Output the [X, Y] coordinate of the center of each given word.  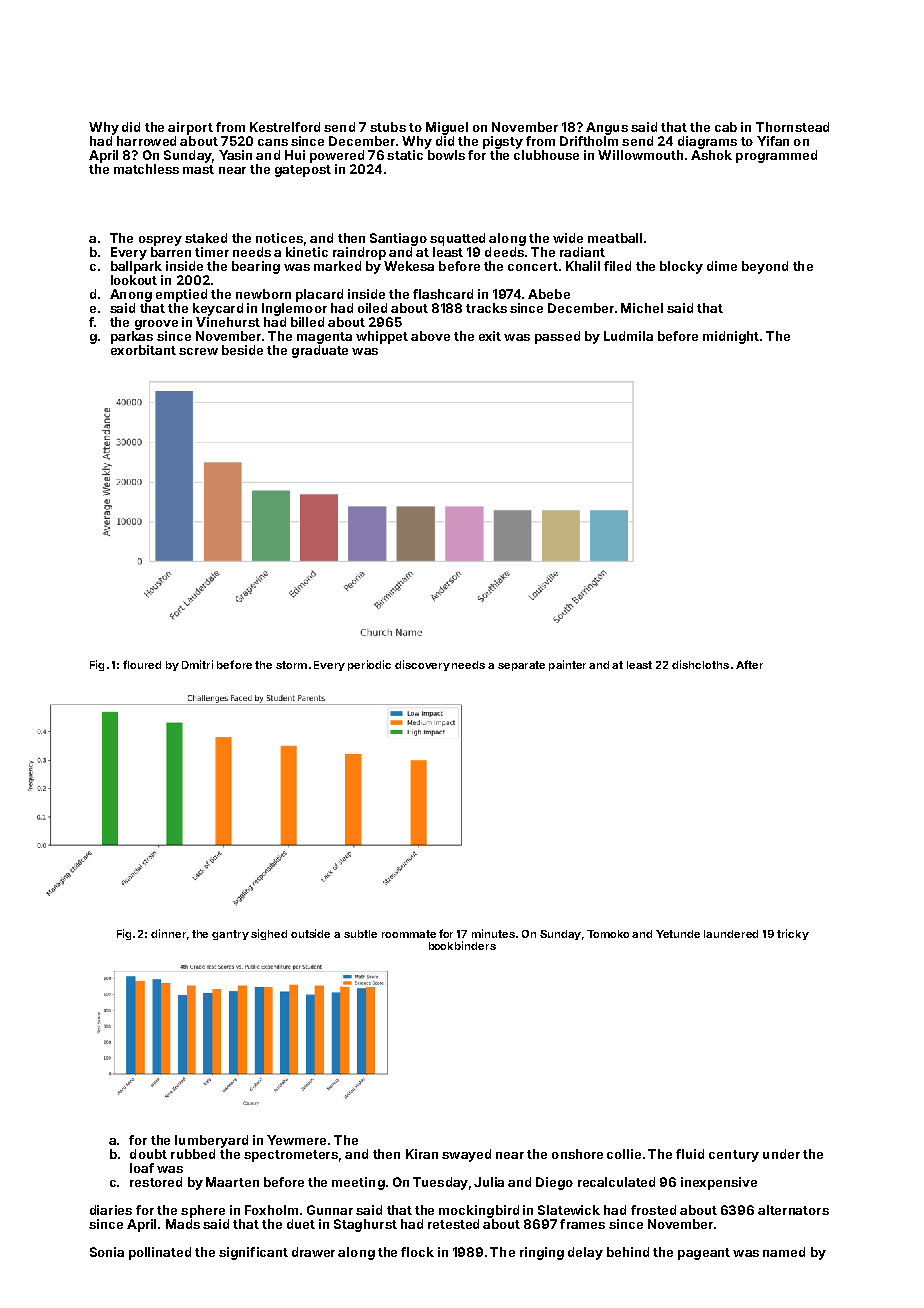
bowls [446, 155]
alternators [793, 1210]
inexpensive [719, 1183]
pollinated [160, 1253]
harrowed [146, 141]
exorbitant [143, 350]
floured [142, 664]
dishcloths [700, 664]
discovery [422, 665]
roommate [409, 934]
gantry [230, 935]
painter [567, 665]
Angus [607, 128]
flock [417, 1252]
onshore [577, 1154]
